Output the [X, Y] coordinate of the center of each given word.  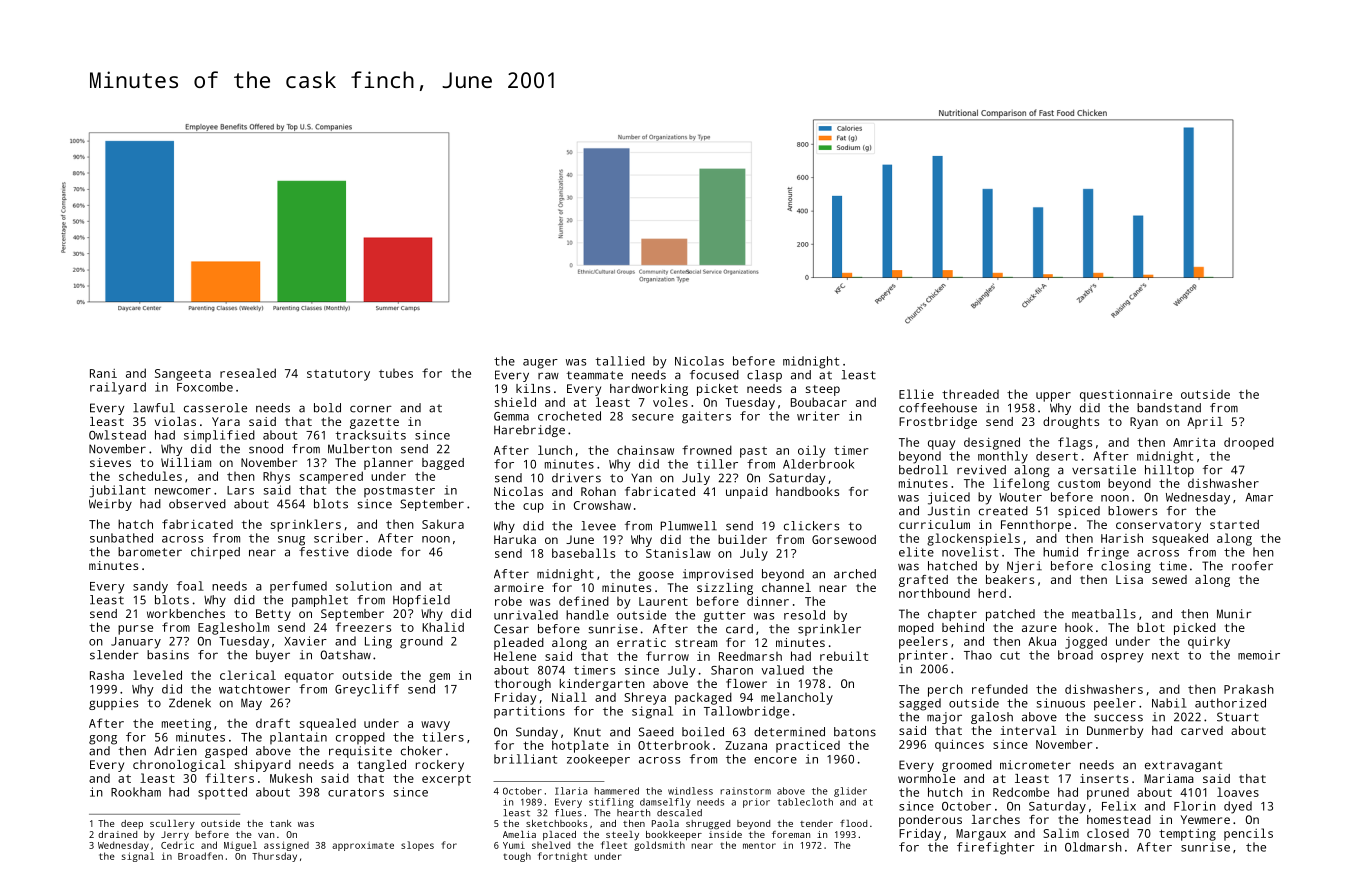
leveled [157, 675]
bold [327, 408]
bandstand [1169, 408]
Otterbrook [674, 745]
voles [670, 402]
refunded [1000, 689]
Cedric [177, 845]
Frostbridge [938, 423]
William [186, 462]
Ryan [1144, 423]
